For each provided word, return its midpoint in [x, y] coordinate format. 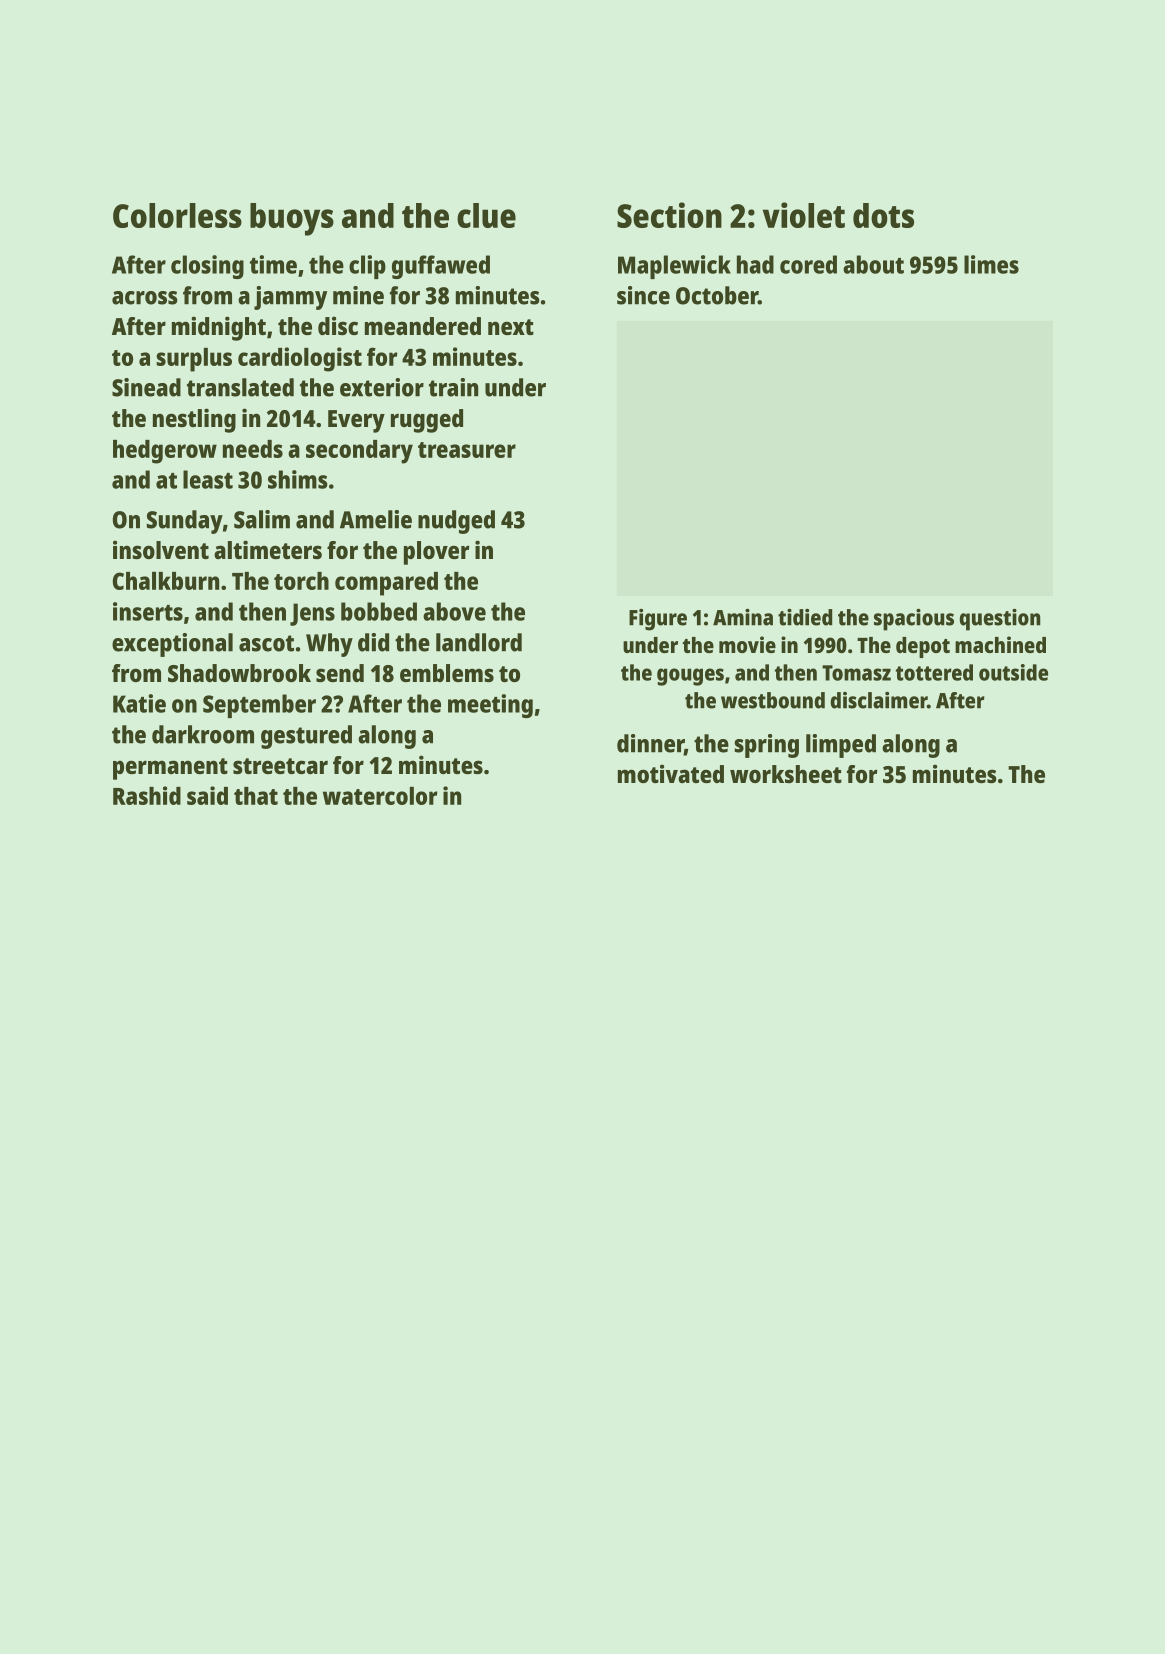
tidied [805, 617]
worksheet [786, 774]
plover [436, 553]
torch [301, 581]
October [717, 295]
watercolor [380, 796]
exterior [382, 387]
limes [991, 264]
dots [883, 215]
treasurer [467, 450]
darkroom [203, 734]
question [1000, 620]
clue [486, 215]
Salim [262, 519]
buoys [292, 219]
